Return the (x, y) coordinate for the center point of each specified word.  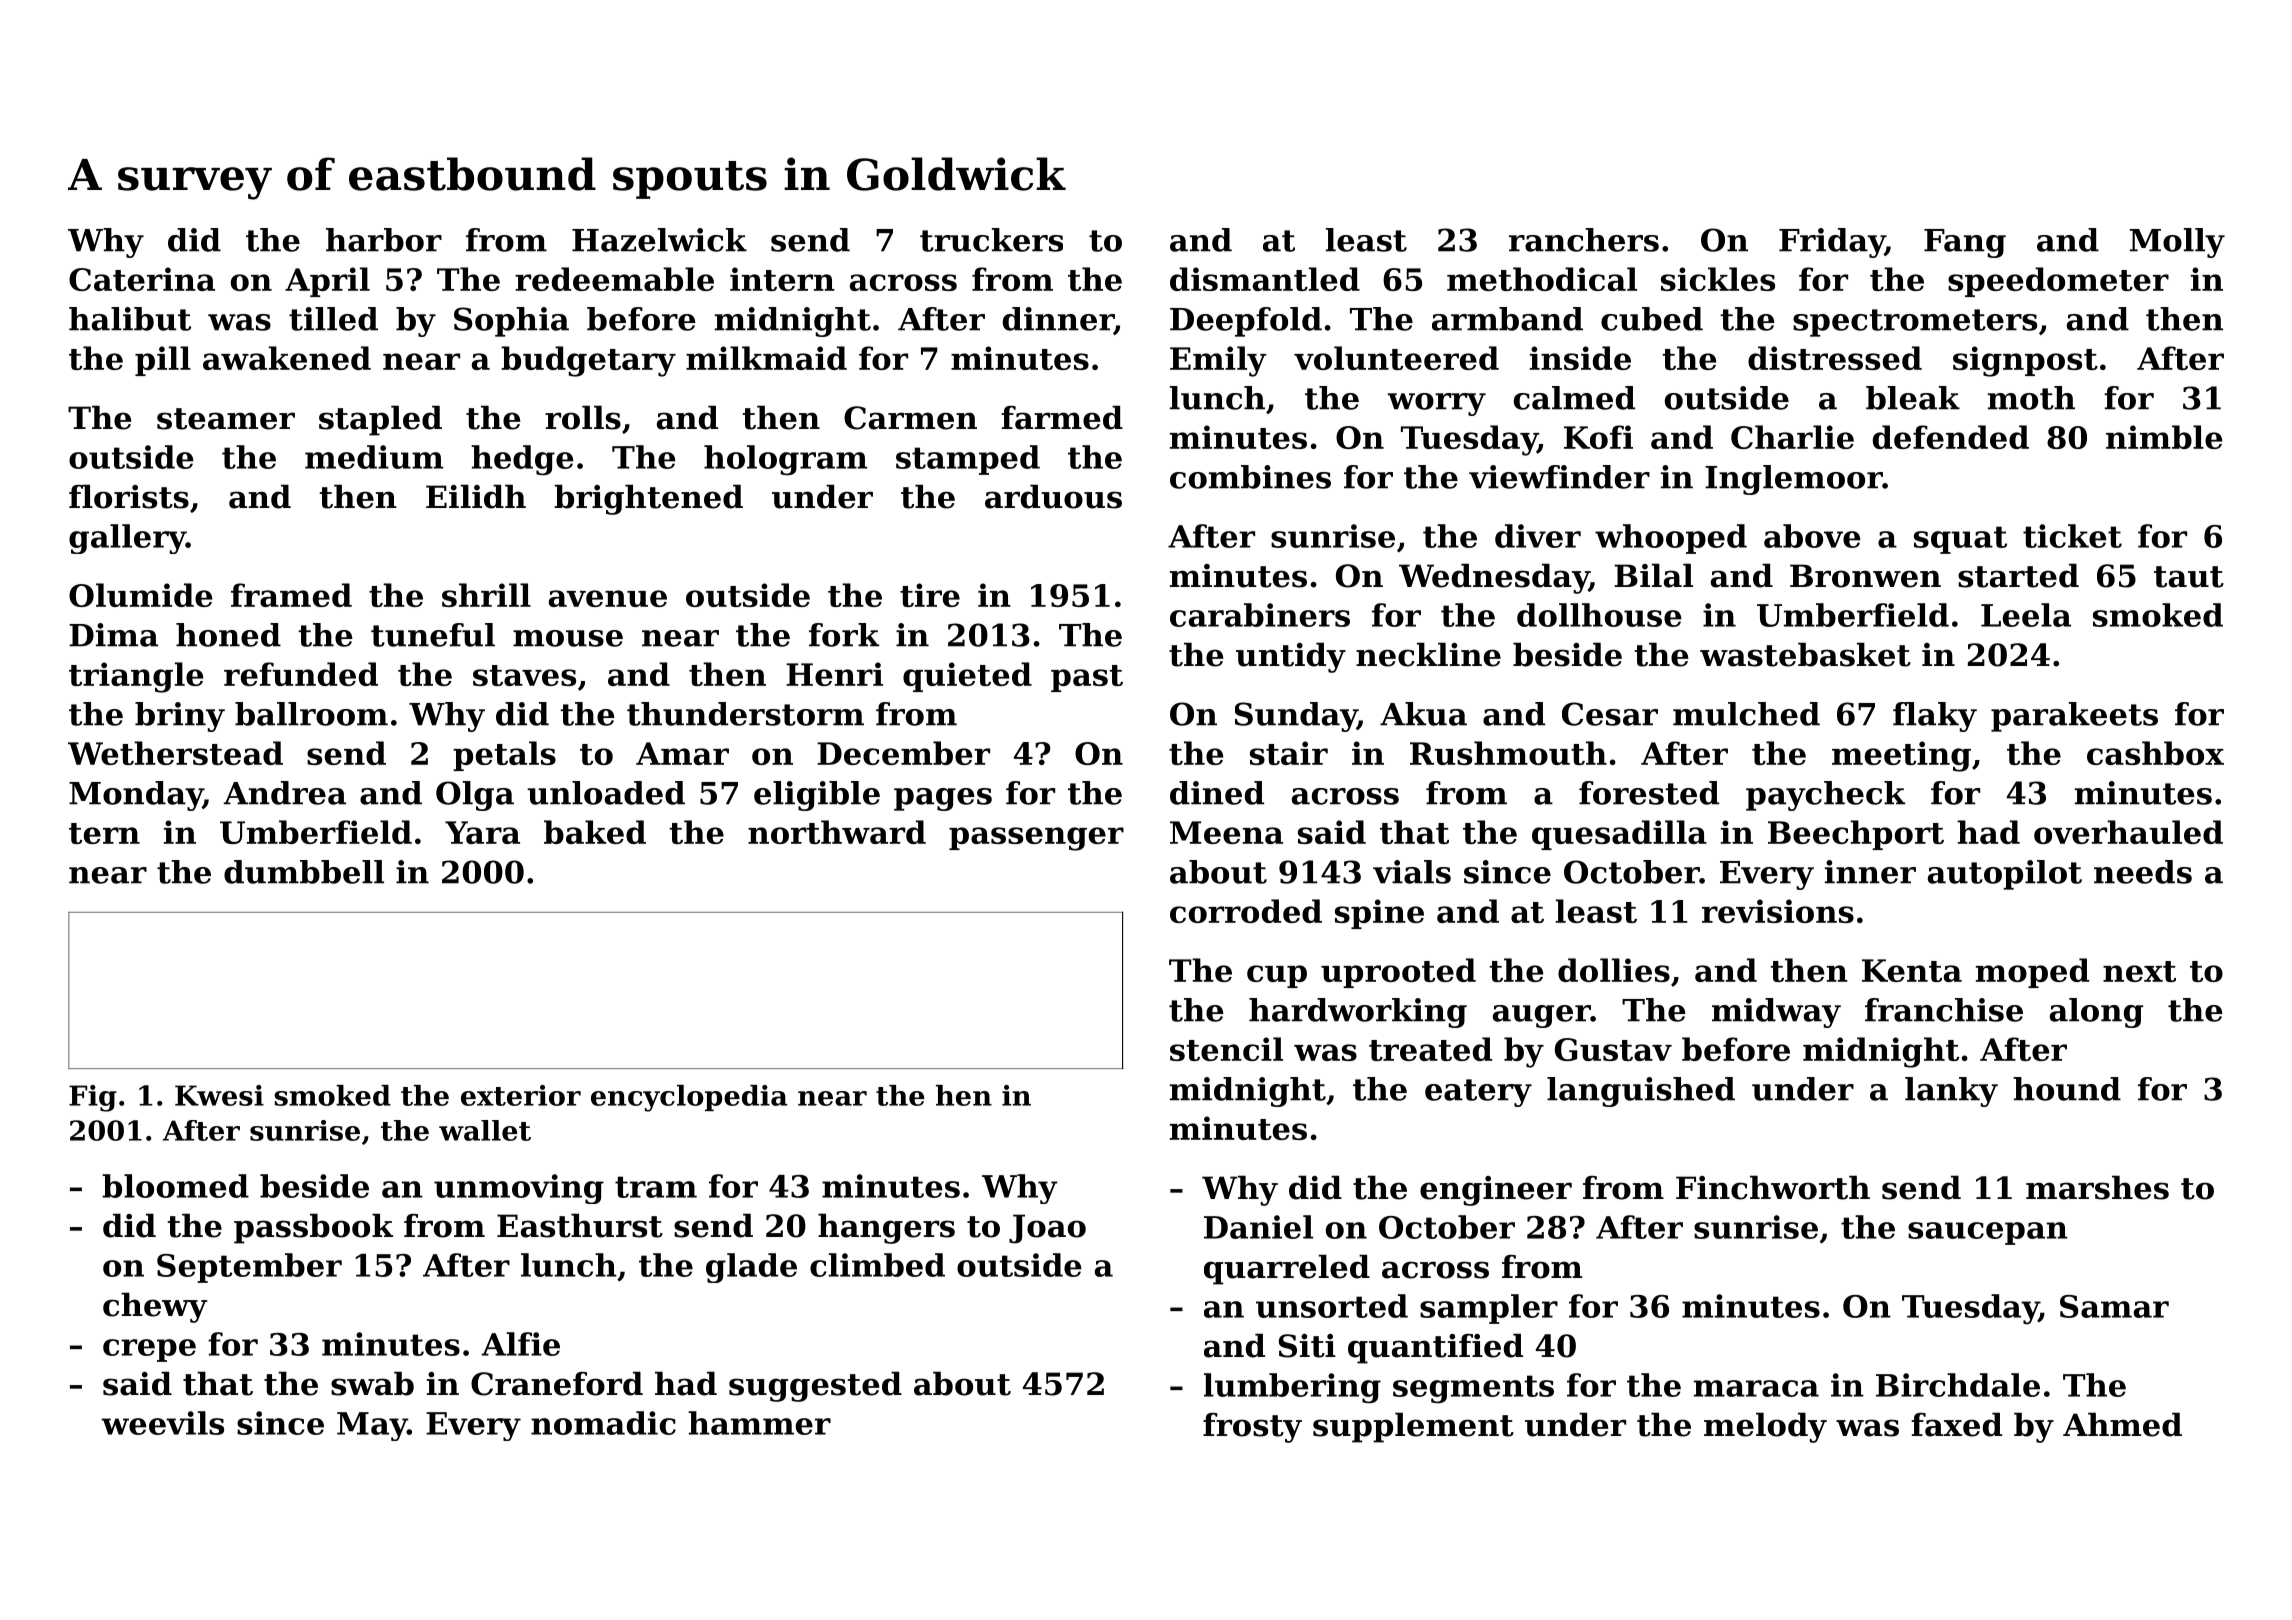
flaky (1935, 717)
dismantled (1265, 279)
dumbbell (304, 872)
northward (837, 832)
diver (1538, 536)
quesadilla (1619, 835)
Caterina (142, 279)
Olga (475, 796)
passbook (314, 1228)
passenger (1036, 839)
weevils (162, 1423)
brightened (648, 499)
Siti (1307, 1346)
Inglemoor (1794, 480)
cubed (1652, 319)
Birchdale (1958, 1385)
